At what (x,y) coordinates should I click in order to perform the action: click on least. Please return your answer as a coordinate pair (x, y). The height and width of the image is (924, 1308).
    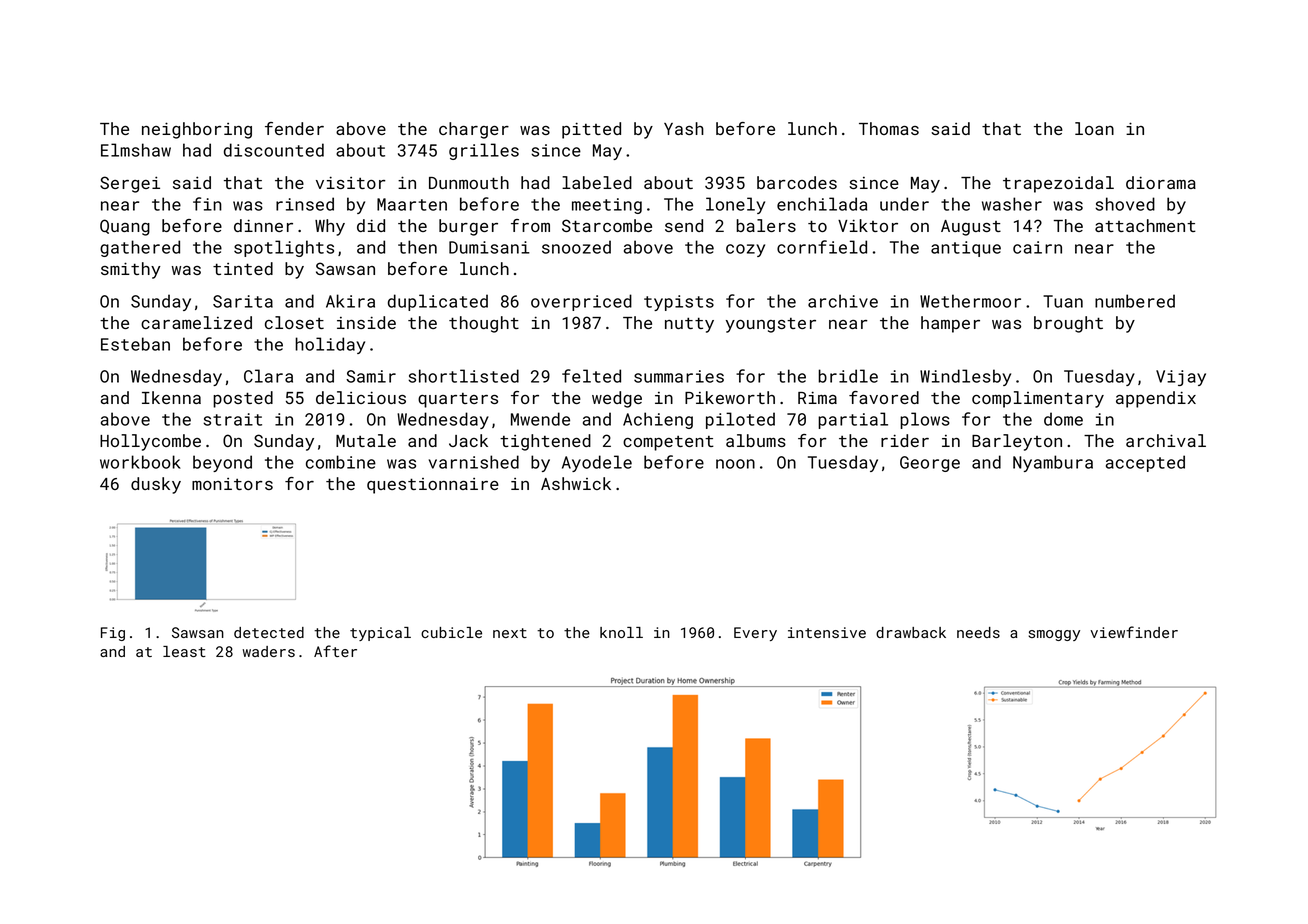
    Looking at the image, I should click on (184, 651).
